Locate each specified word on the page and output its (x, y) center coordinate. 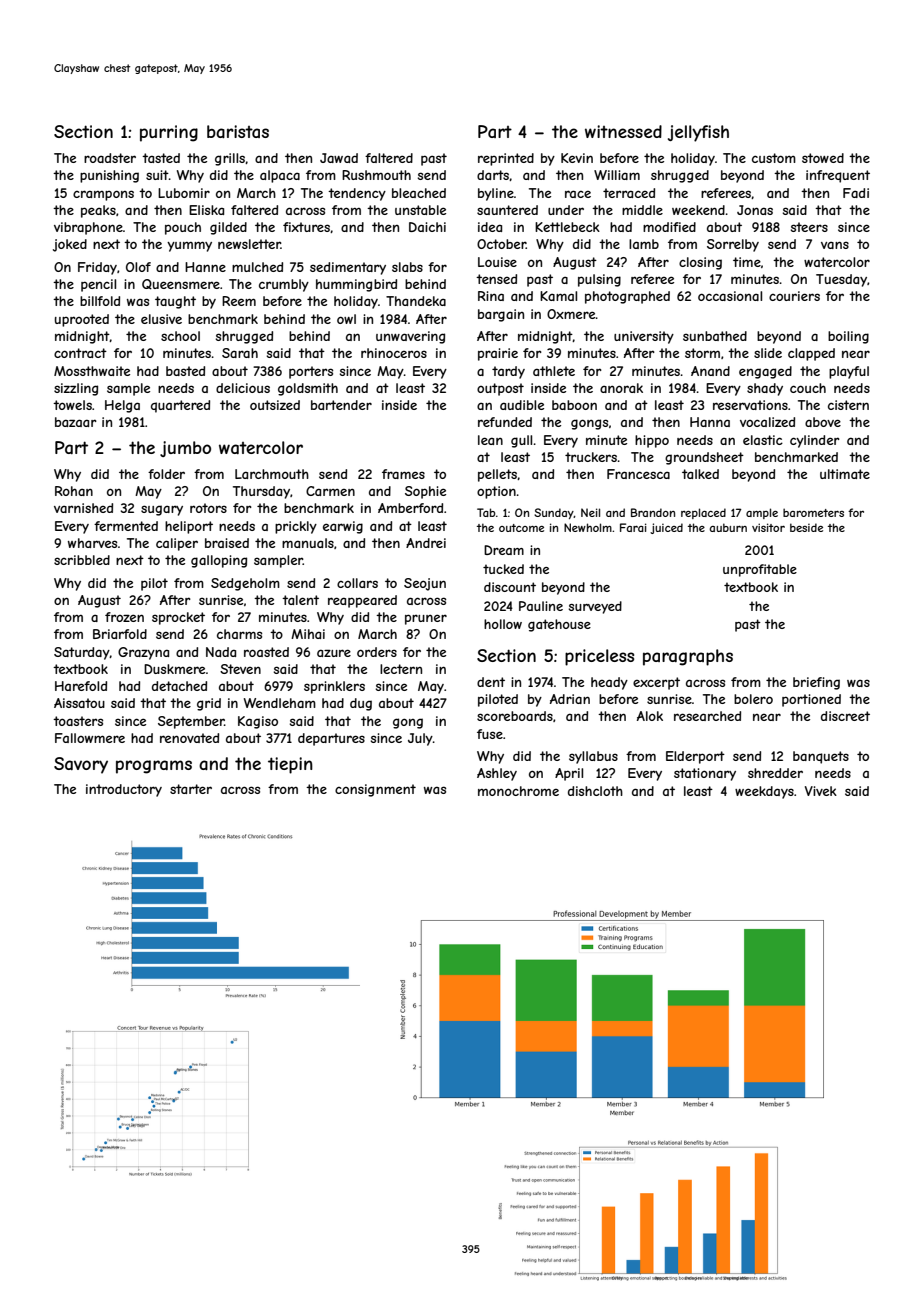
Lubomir (184, 193)
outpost (500, 389)
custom (774, 158)
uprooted (82, 320)
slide (768, 353)
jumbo (185, 449)
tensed (496, 279)
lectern (401, 669)
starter (191, 789)
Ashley (497, 774)
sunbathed (715, 336)
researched (707, 716)
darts (493, 175)
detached (179, 686)
